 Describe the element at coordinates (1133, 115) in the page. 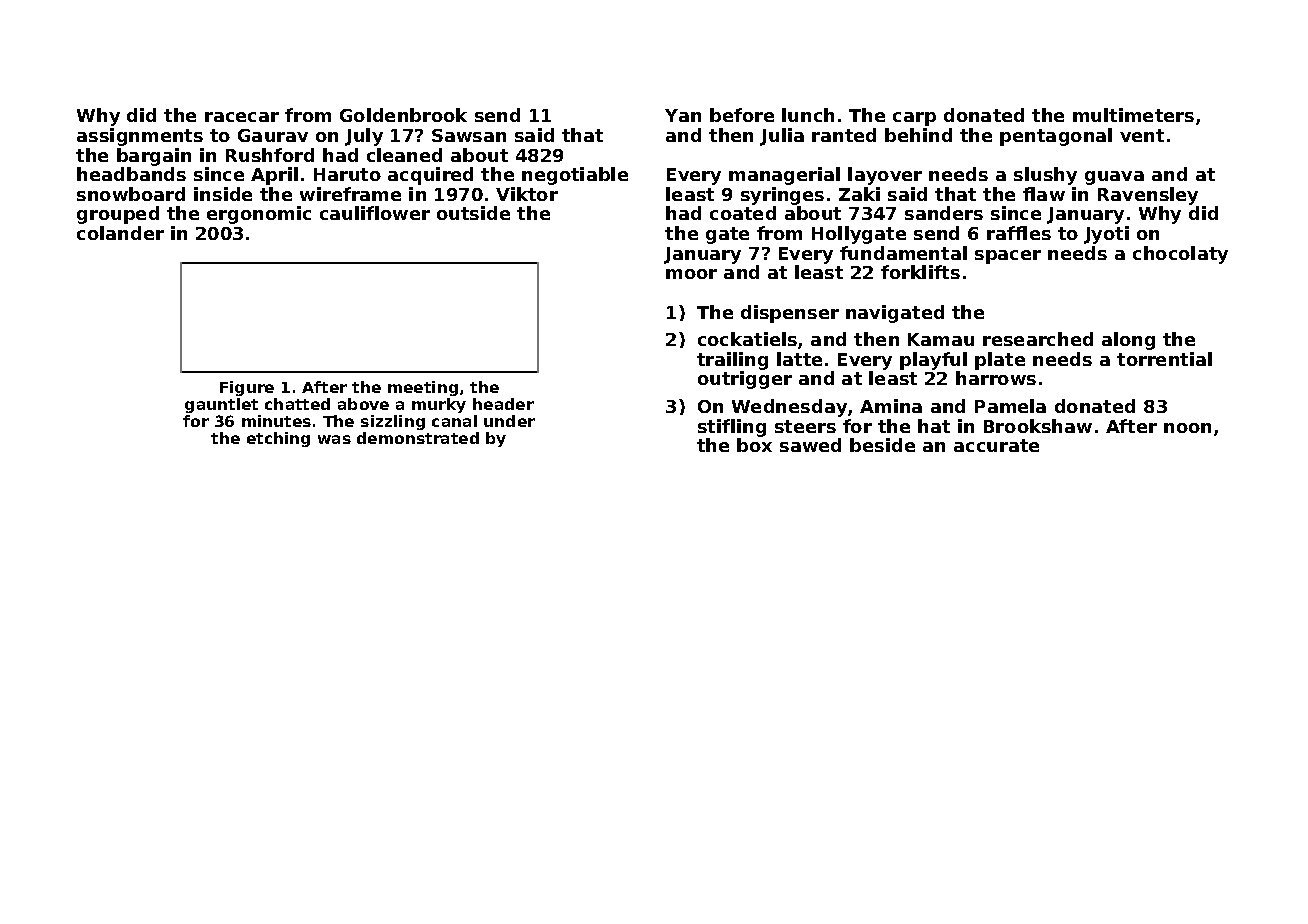

I see `multimeters` at that location.
